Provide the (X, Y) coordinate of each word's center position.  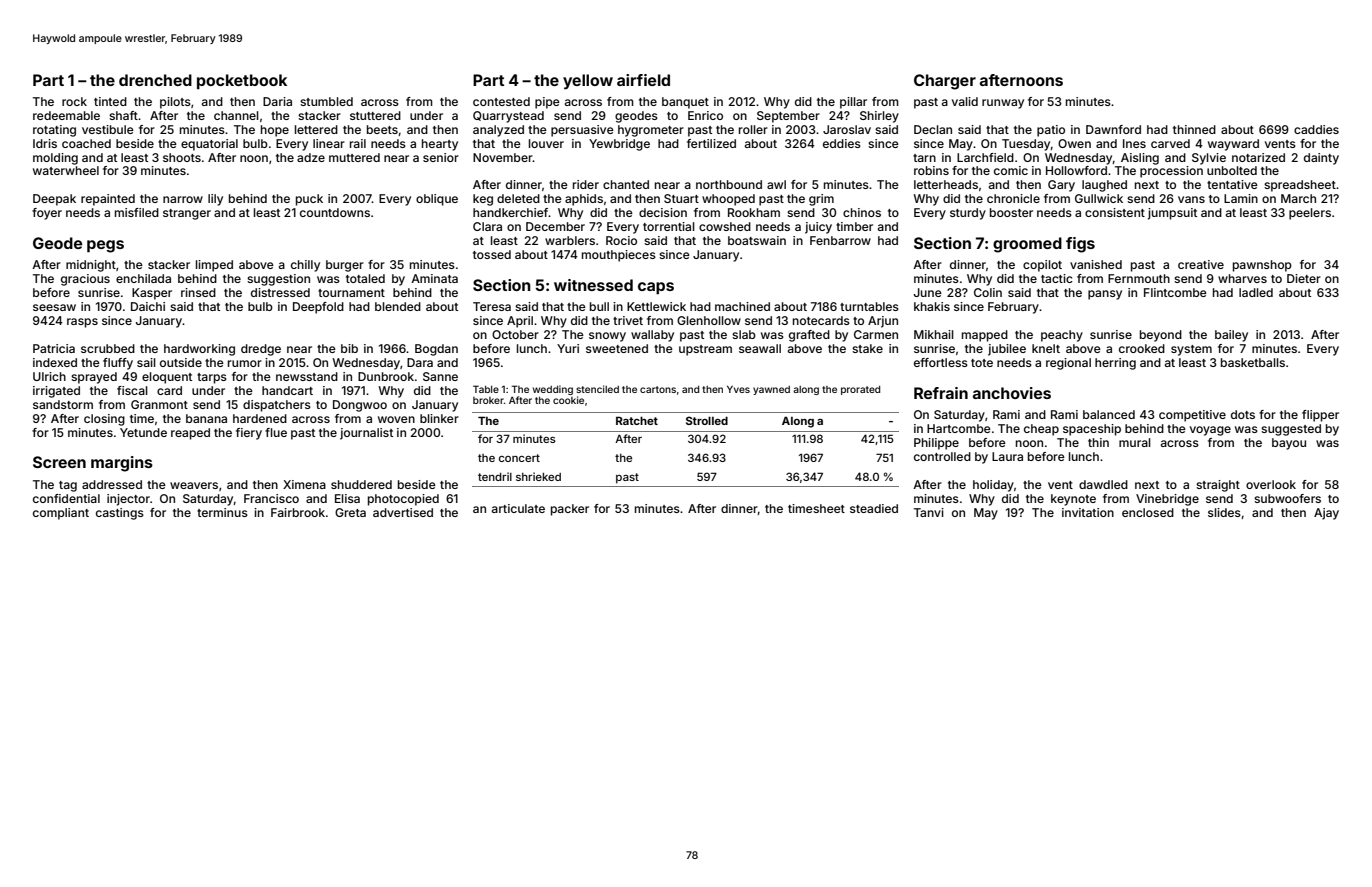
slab (744, 334)
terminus (222, 512)
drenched (155, 80)
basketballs (1253, 362)
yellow (588, 82)
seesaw (54, 307)
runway (1003, 104)
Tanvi (929, 512)
